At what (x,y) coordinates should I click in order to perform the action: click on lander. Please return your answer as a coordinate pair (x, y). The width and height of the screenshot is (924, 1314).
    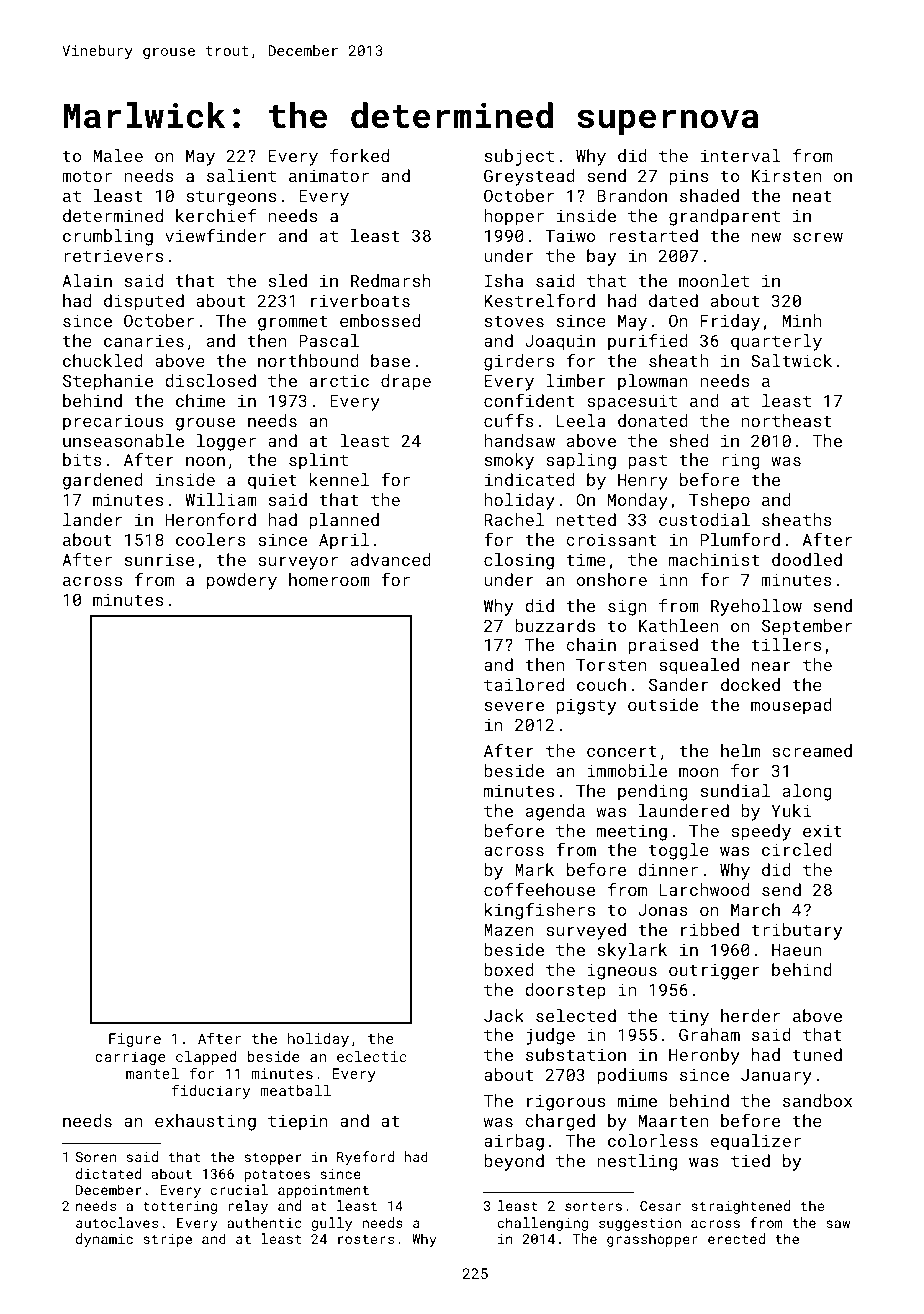
    Looking at the image, I should click on (92, 519).
